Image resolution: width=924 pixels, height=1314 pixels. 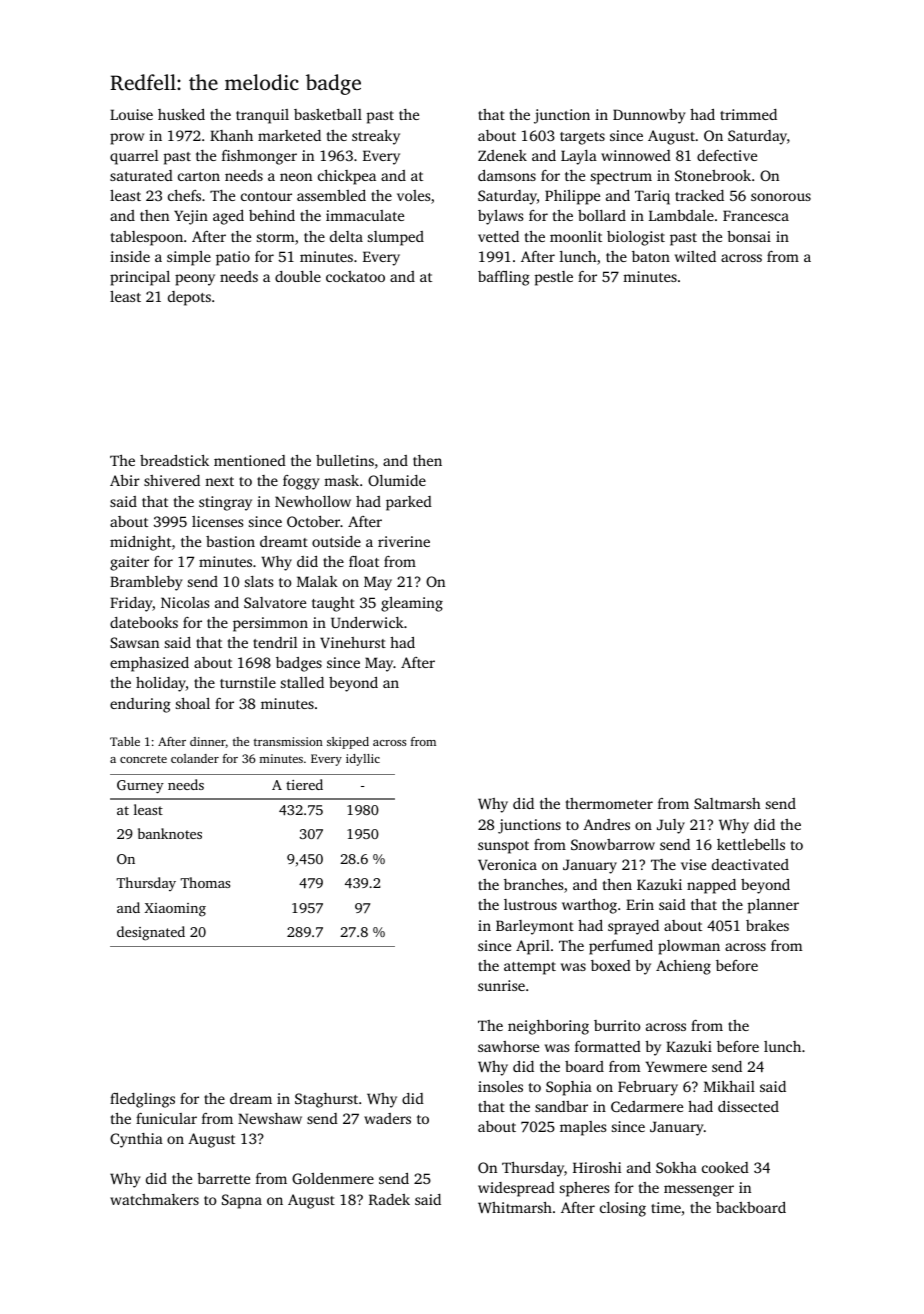 I want to click on idyllic, so click(x=363, y=760).
